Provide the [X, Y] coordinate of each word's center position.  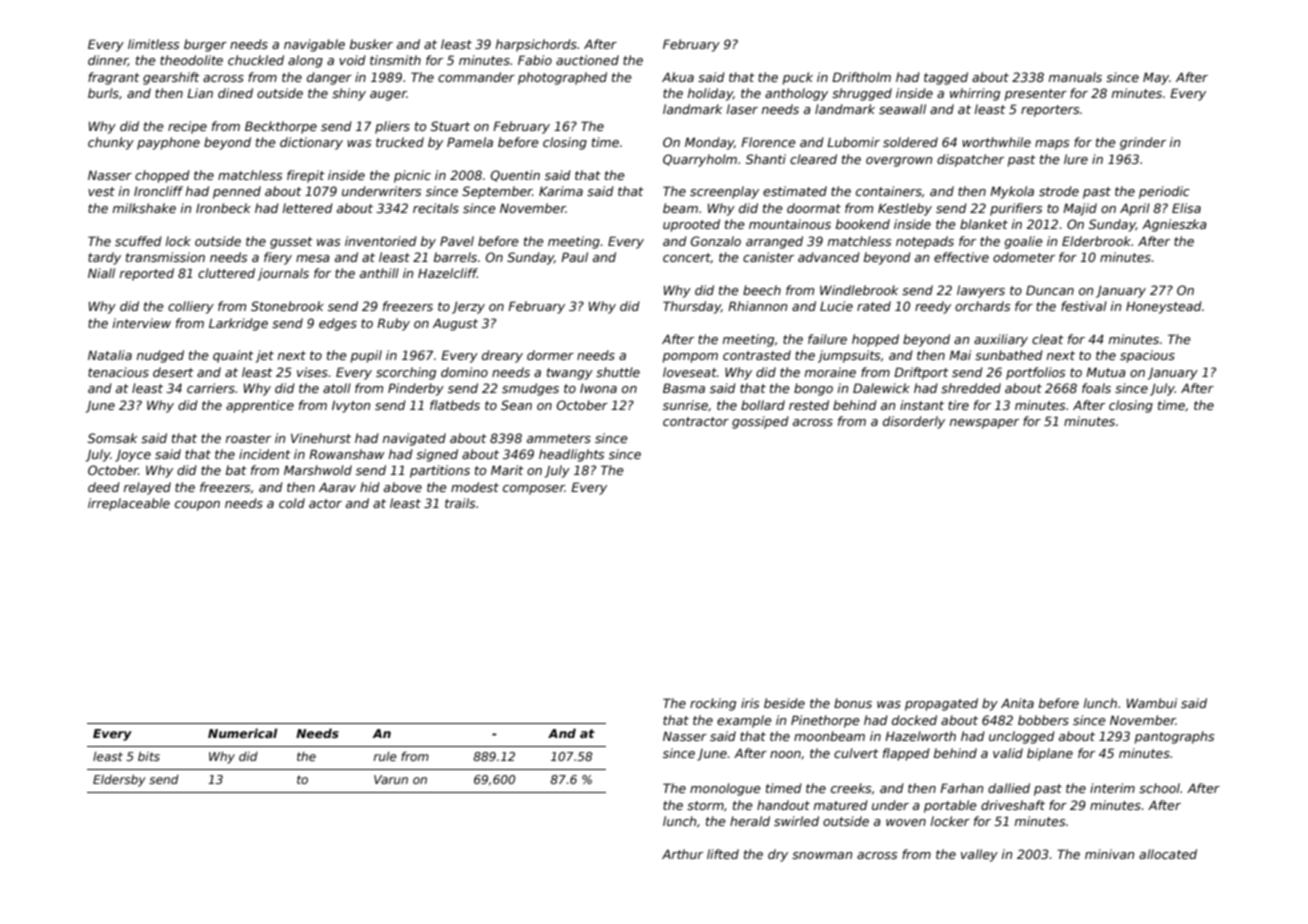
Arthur [682, 854]
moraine [830, 372]
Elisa [1186, 208]
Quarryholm [700, 160]
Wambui [1152, 703]
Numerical [242, 733]
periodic [1164, 192]
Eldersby [119, 781]
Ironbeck [223, 208]
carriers [211, 388]
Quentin [515, 176]
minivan [1109, 854]
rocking [713, 704]
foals [1096, 388]
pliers [392, 127]
